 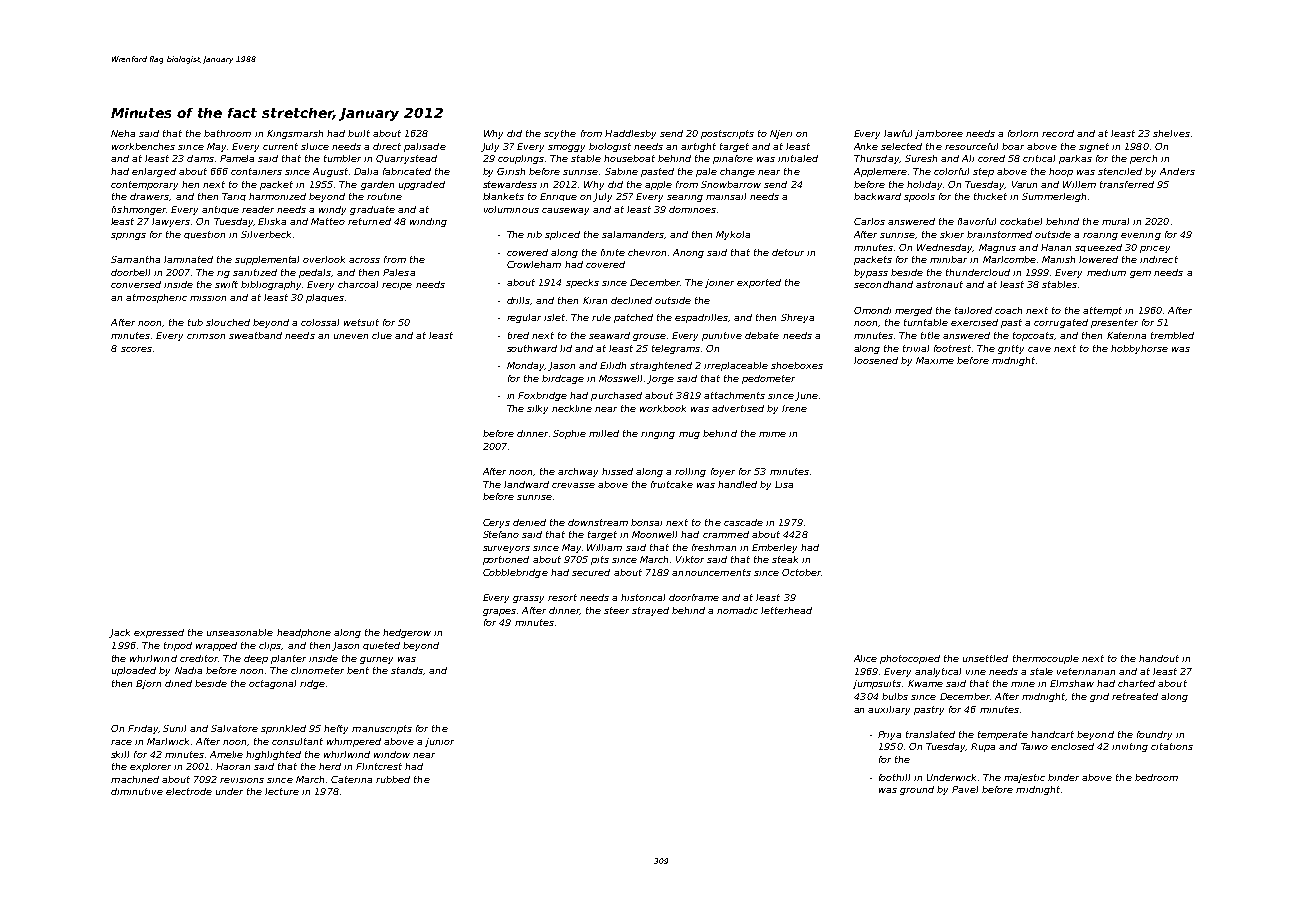 What do you see at coordinates (1171, 133) in the screenshot?
I see `shelves` at bounding box center [1171, 133].
